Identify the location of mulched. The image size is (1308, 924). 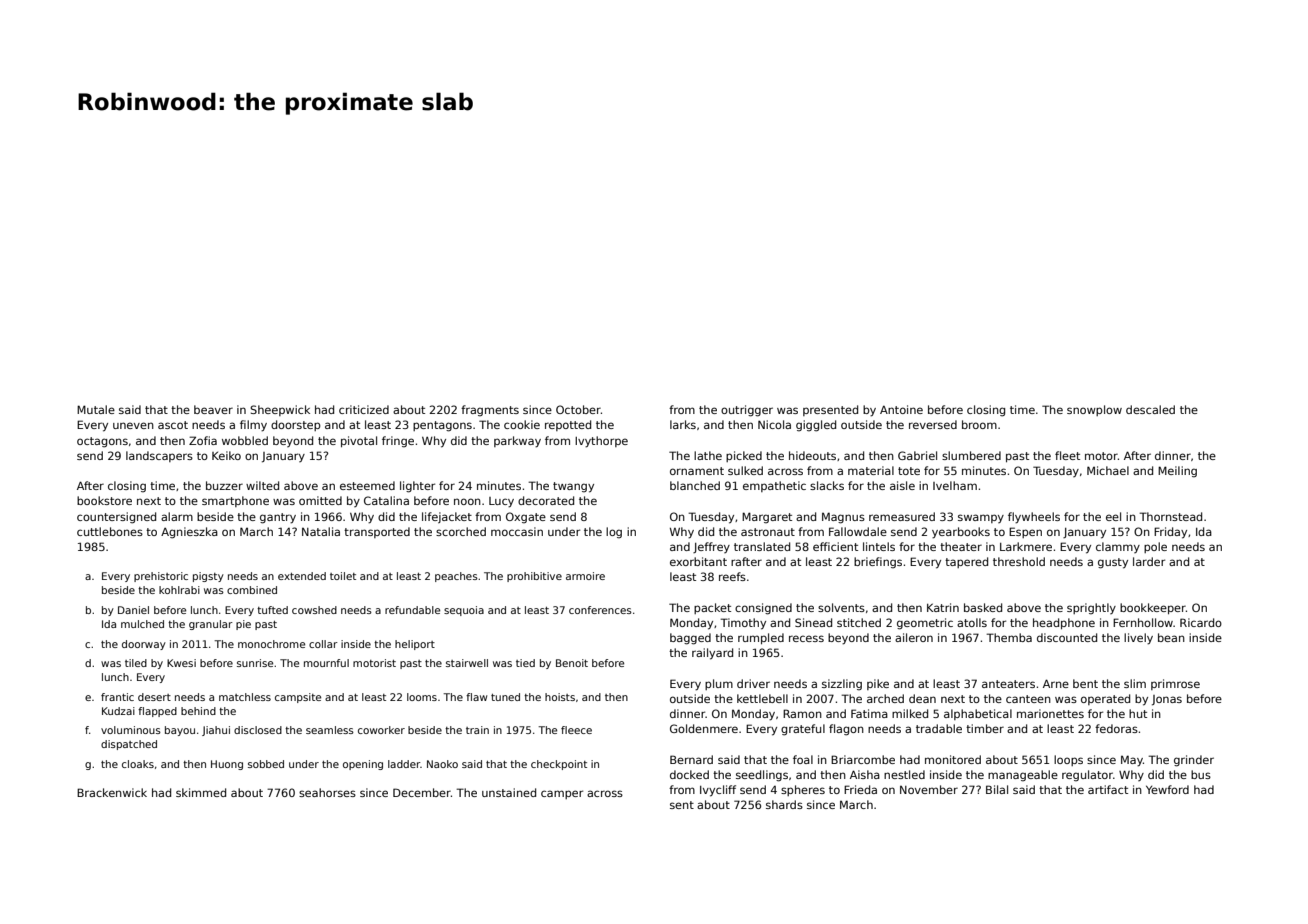
(142, 624).
